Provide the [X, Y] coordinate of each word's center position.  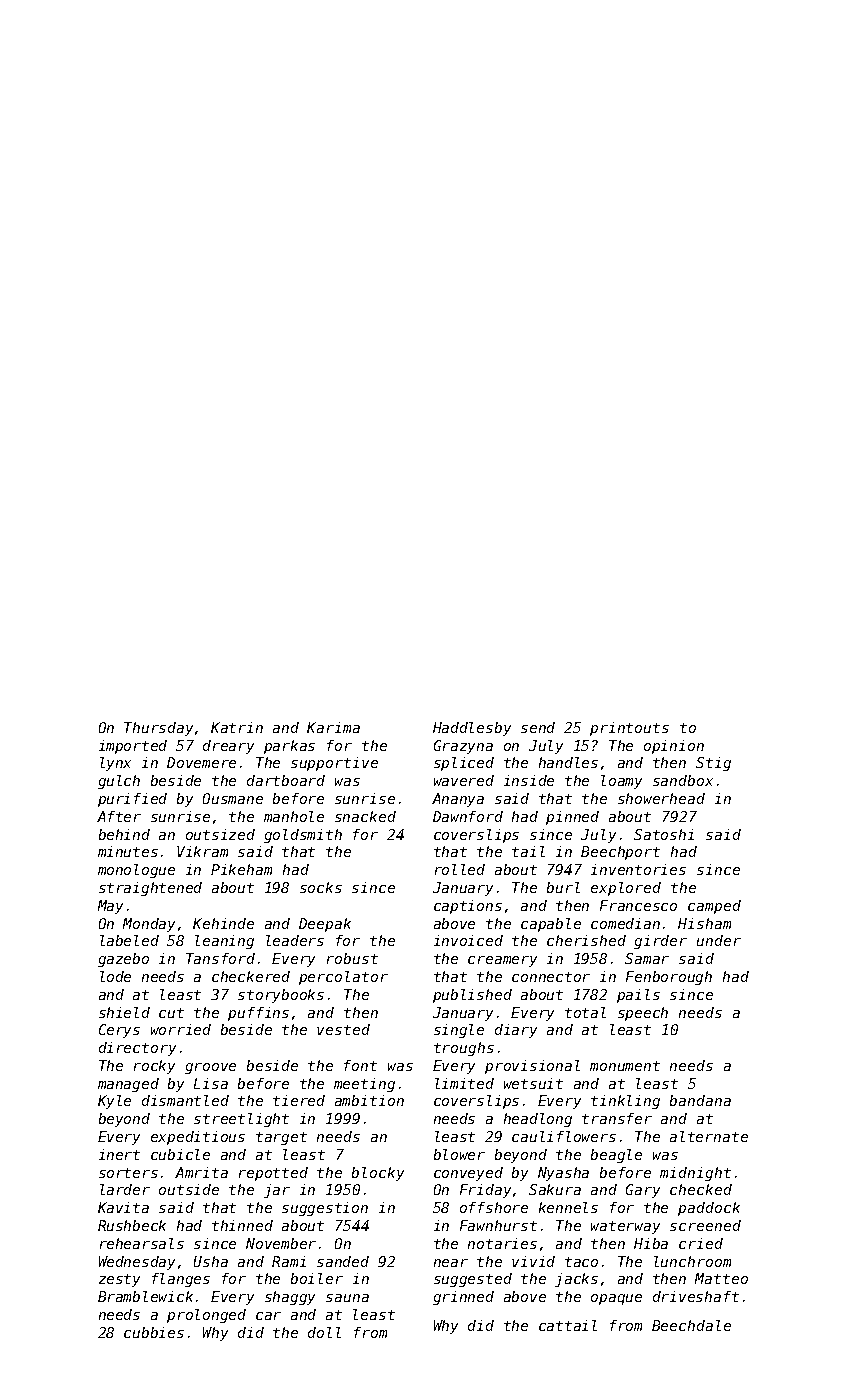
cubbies [154, 1332]
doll [324, 1332]
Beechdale [691, 1325]
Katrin [237, 727]
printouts [629, 729]
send [538, 727]
